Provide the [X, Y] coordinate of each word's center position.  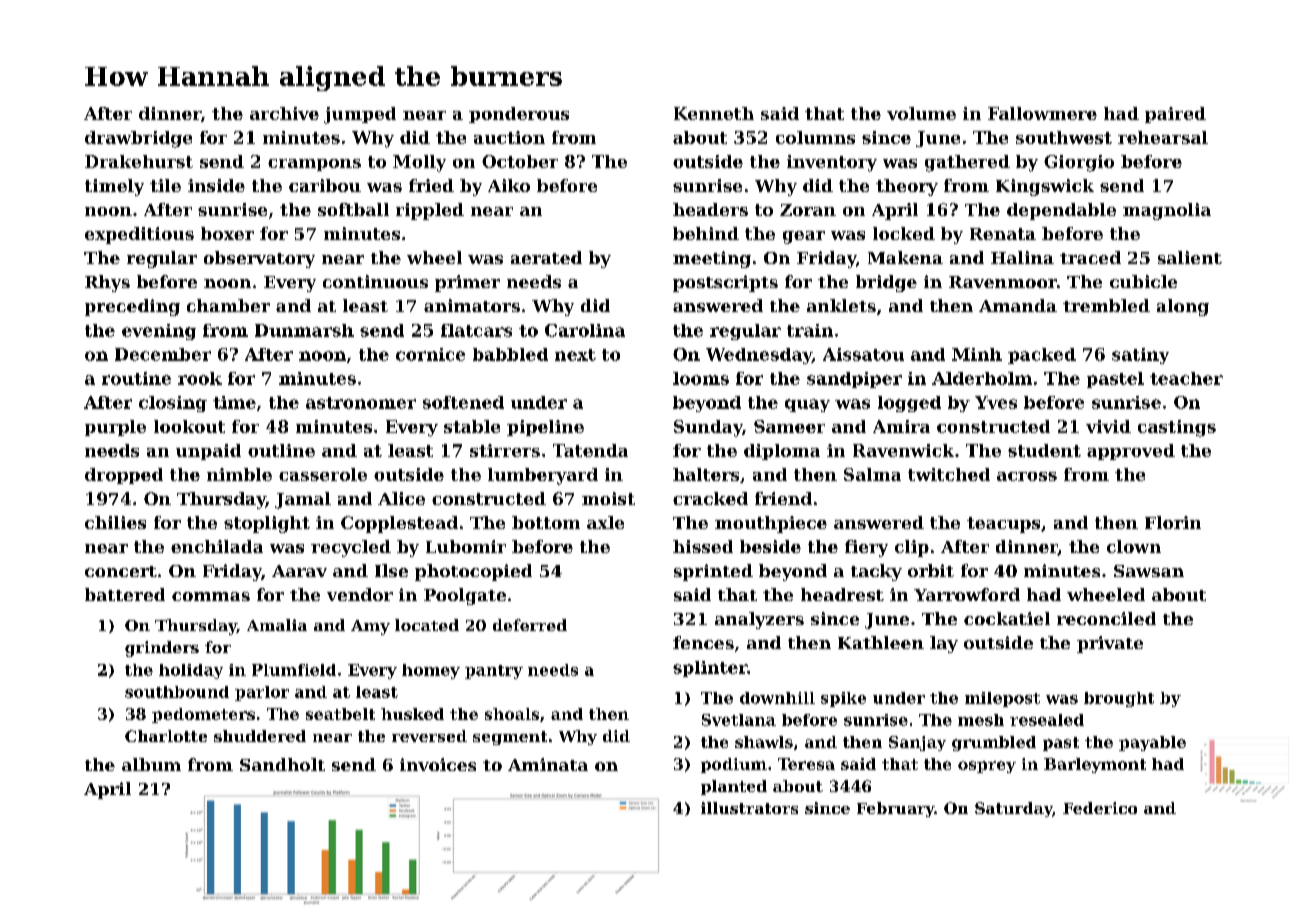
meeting [712, 259]
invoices [438, 764]
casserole [323, 474]
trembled [1106, 305]
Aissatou [863, 354]
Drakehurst [139, 161]
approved [1131, 452]
